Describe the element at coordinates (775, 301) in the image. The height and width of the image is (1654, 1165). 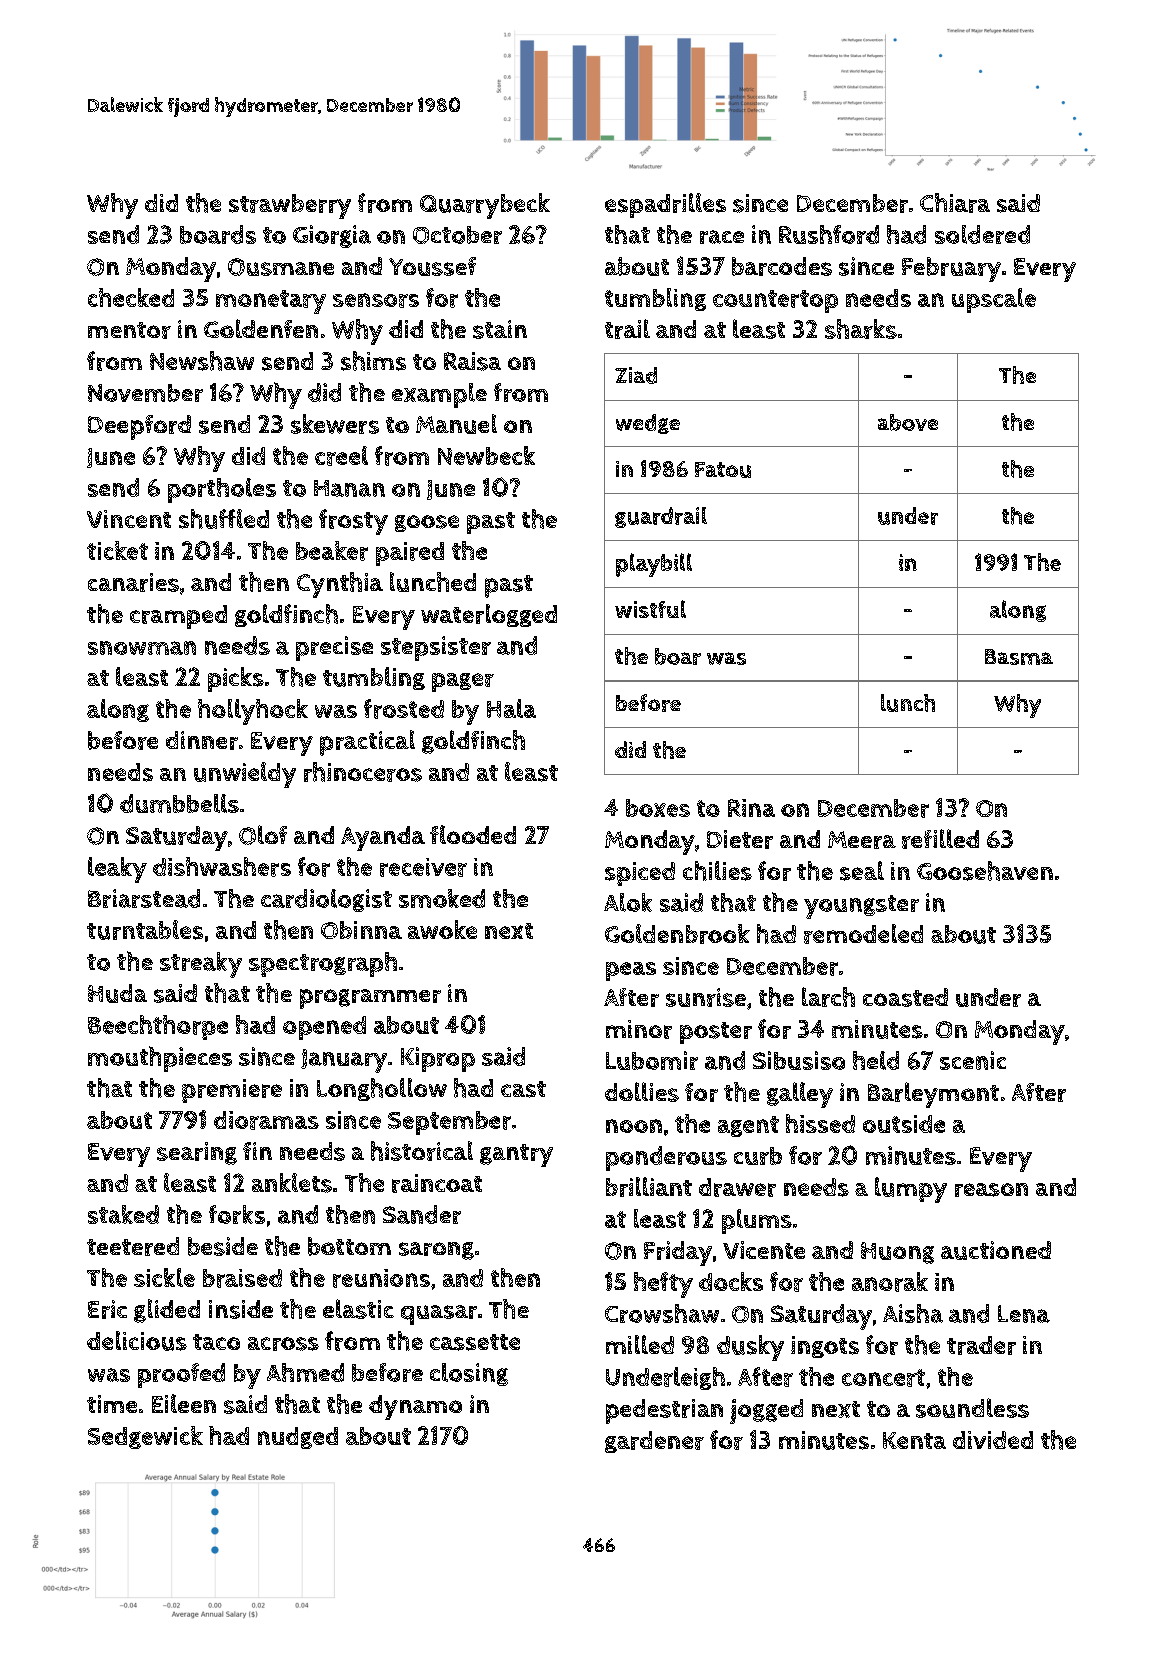
I see `countertop` at that location.
